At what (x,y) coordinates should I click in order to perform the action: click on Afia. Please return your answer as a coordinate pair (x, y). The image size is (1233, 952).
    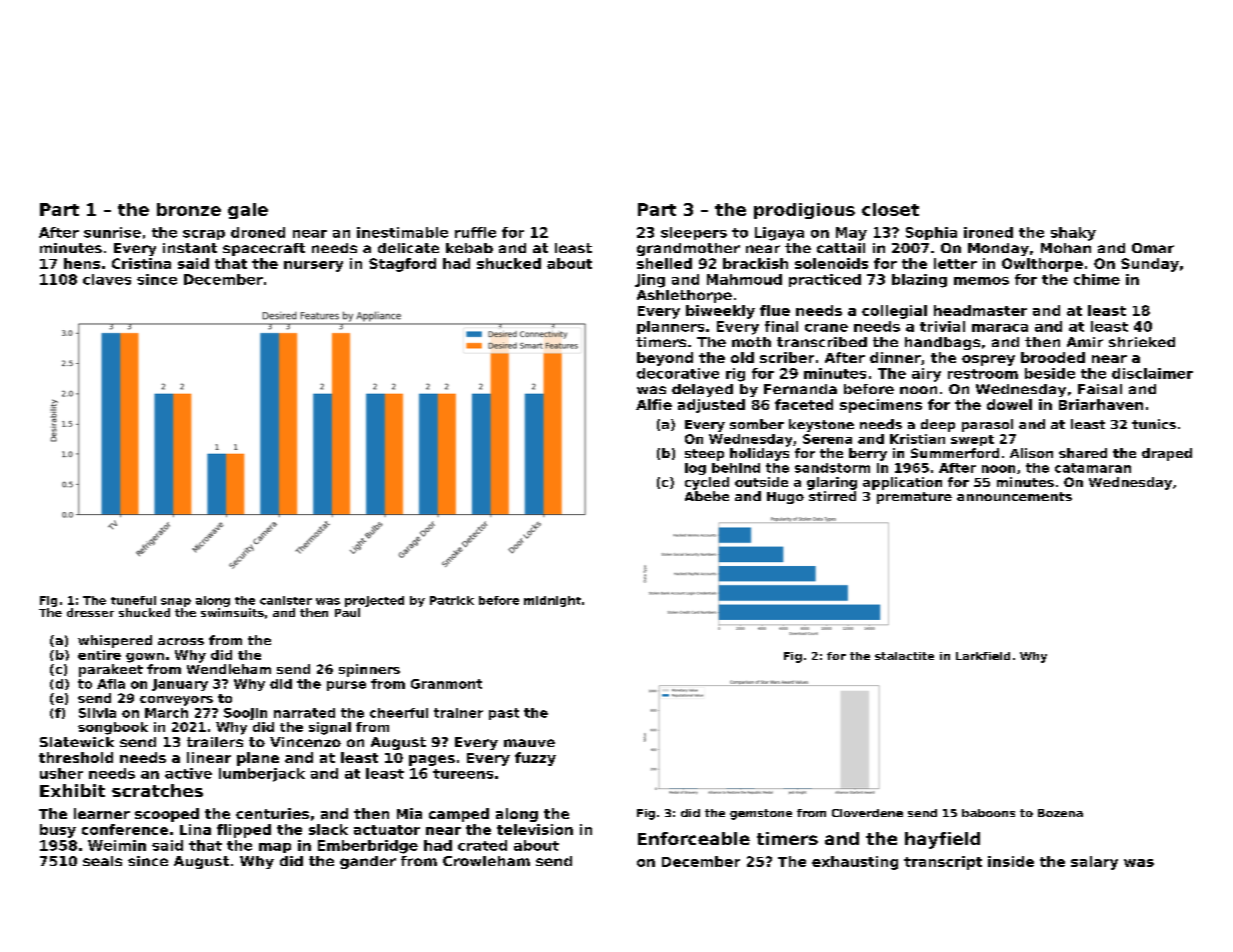
    Looking at the image, I should click on (111, 684).
